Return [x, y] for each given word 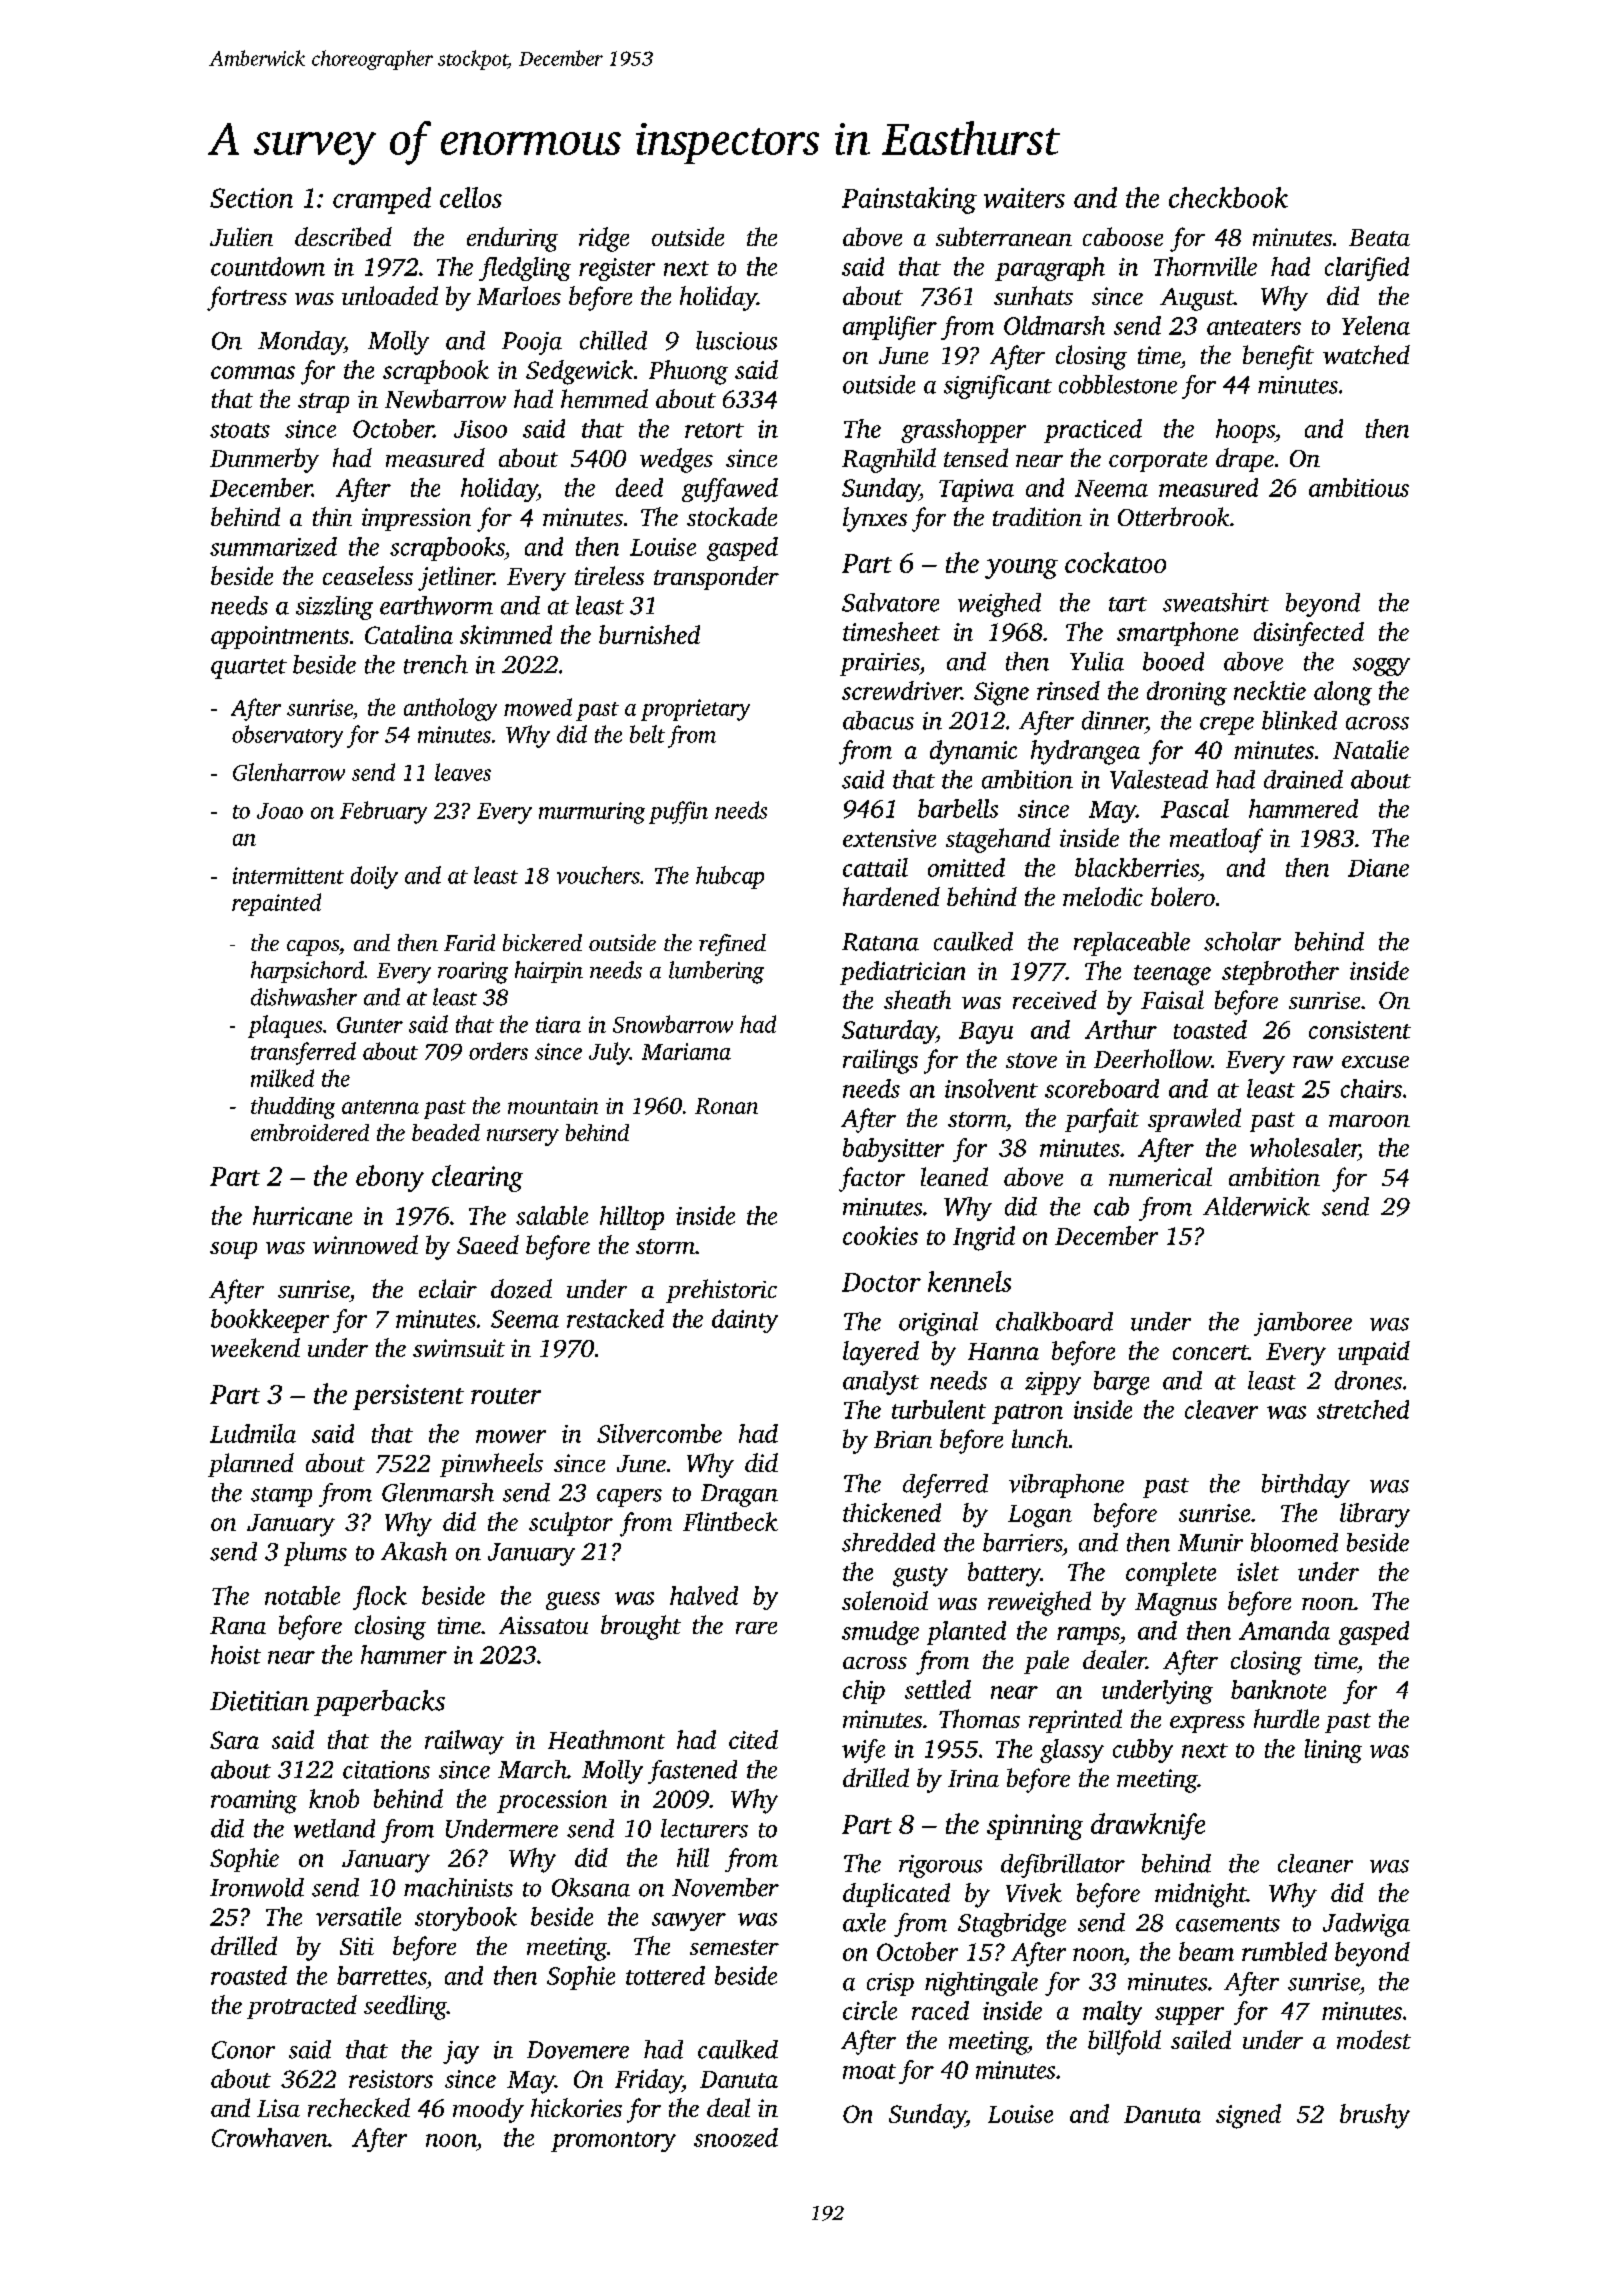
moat [869, 2071]
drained [1303, 779]
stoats [240, 430]
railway [464, 1742]
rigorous [940, 1866]
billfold [1124, 2042]
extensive [889, 838]
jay [461, 2052]
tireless [609, 575]
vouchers [598, 875]
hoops [1245, 431]
